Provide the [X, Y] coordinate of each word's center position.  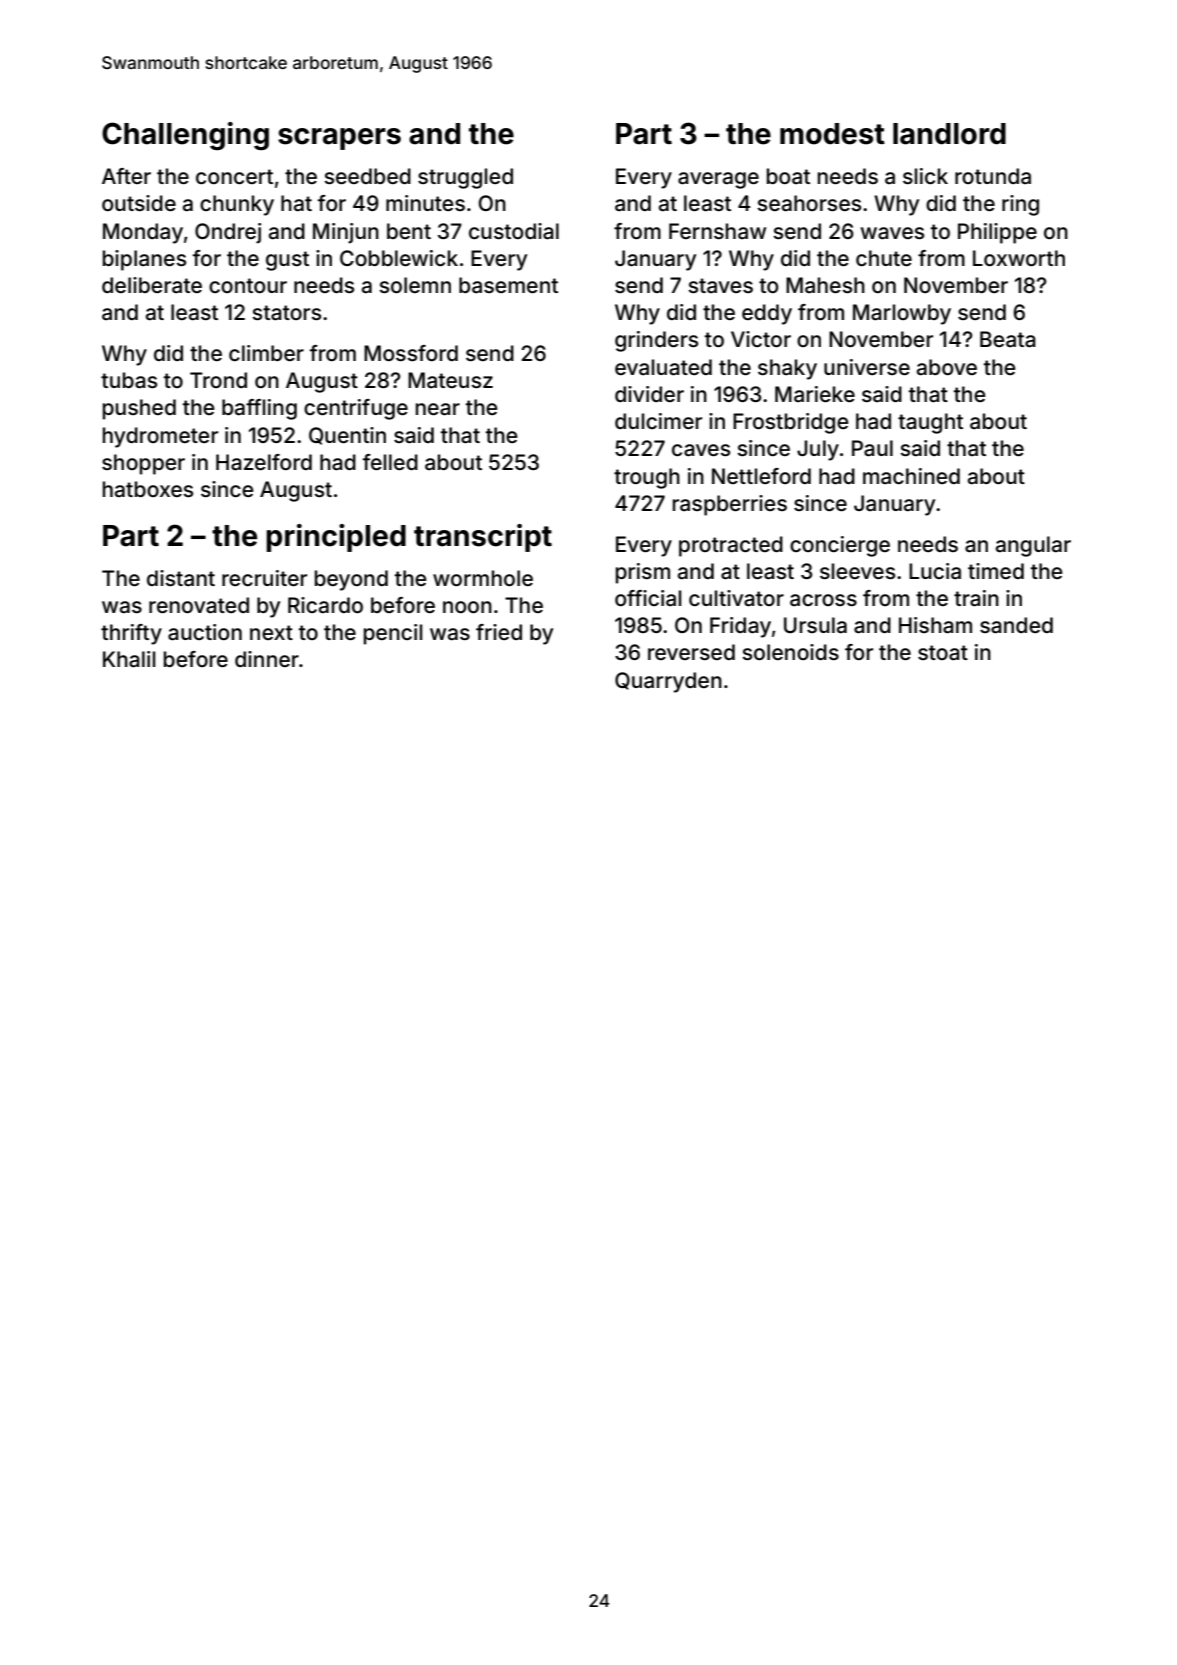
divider [649, 394]
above [947, 367]
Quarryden [668, 682]
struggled [465, 178]
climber [266, 353]
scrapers [339, 139]
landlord [949, 134]
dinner [267, 659]
